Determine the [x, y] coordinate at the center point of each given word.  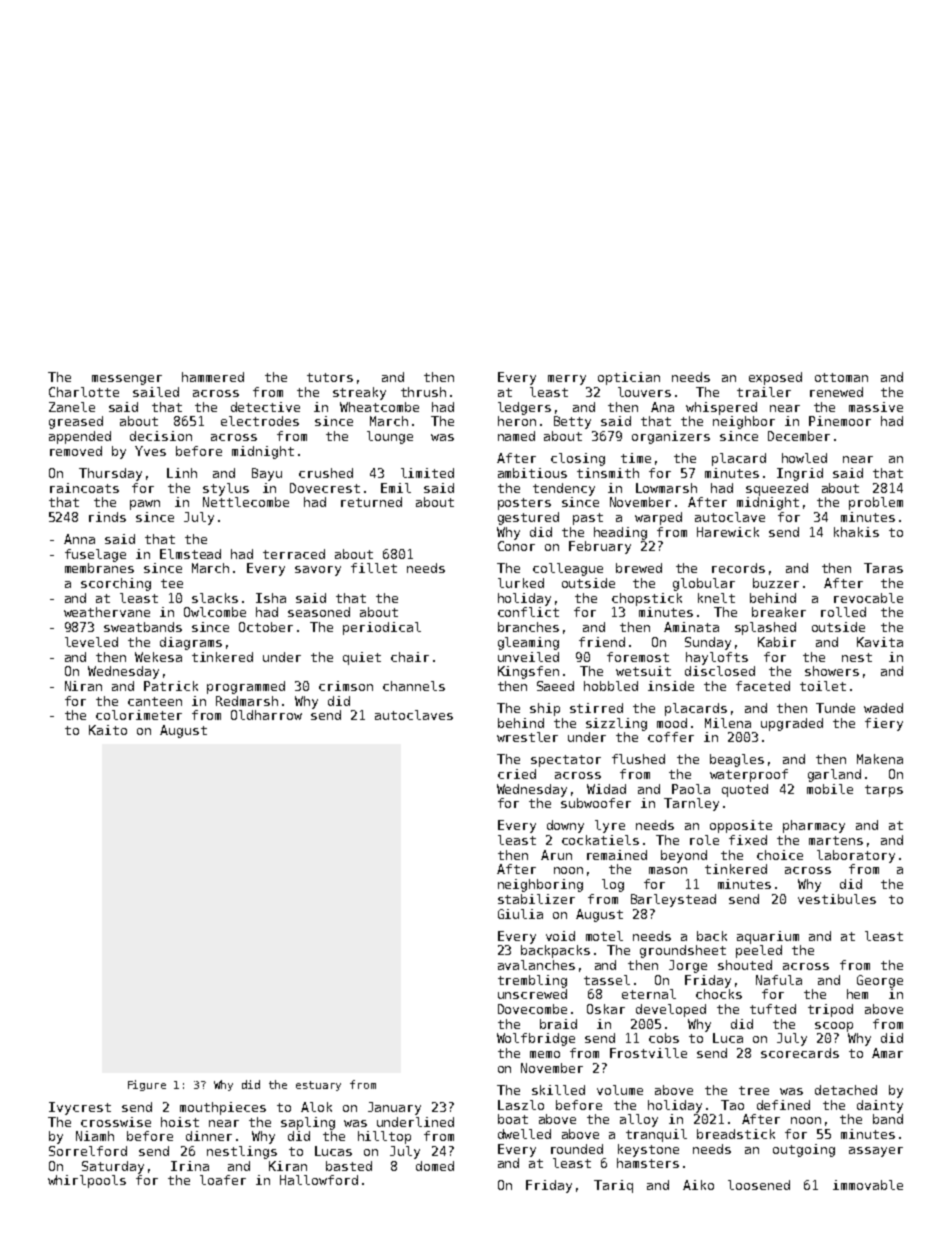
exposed [775, 378]
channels [414, 686]
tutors [330, 377]
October [266, 627]
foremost [638, 657]
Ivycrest [80, 1108]
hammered [213, 377]
